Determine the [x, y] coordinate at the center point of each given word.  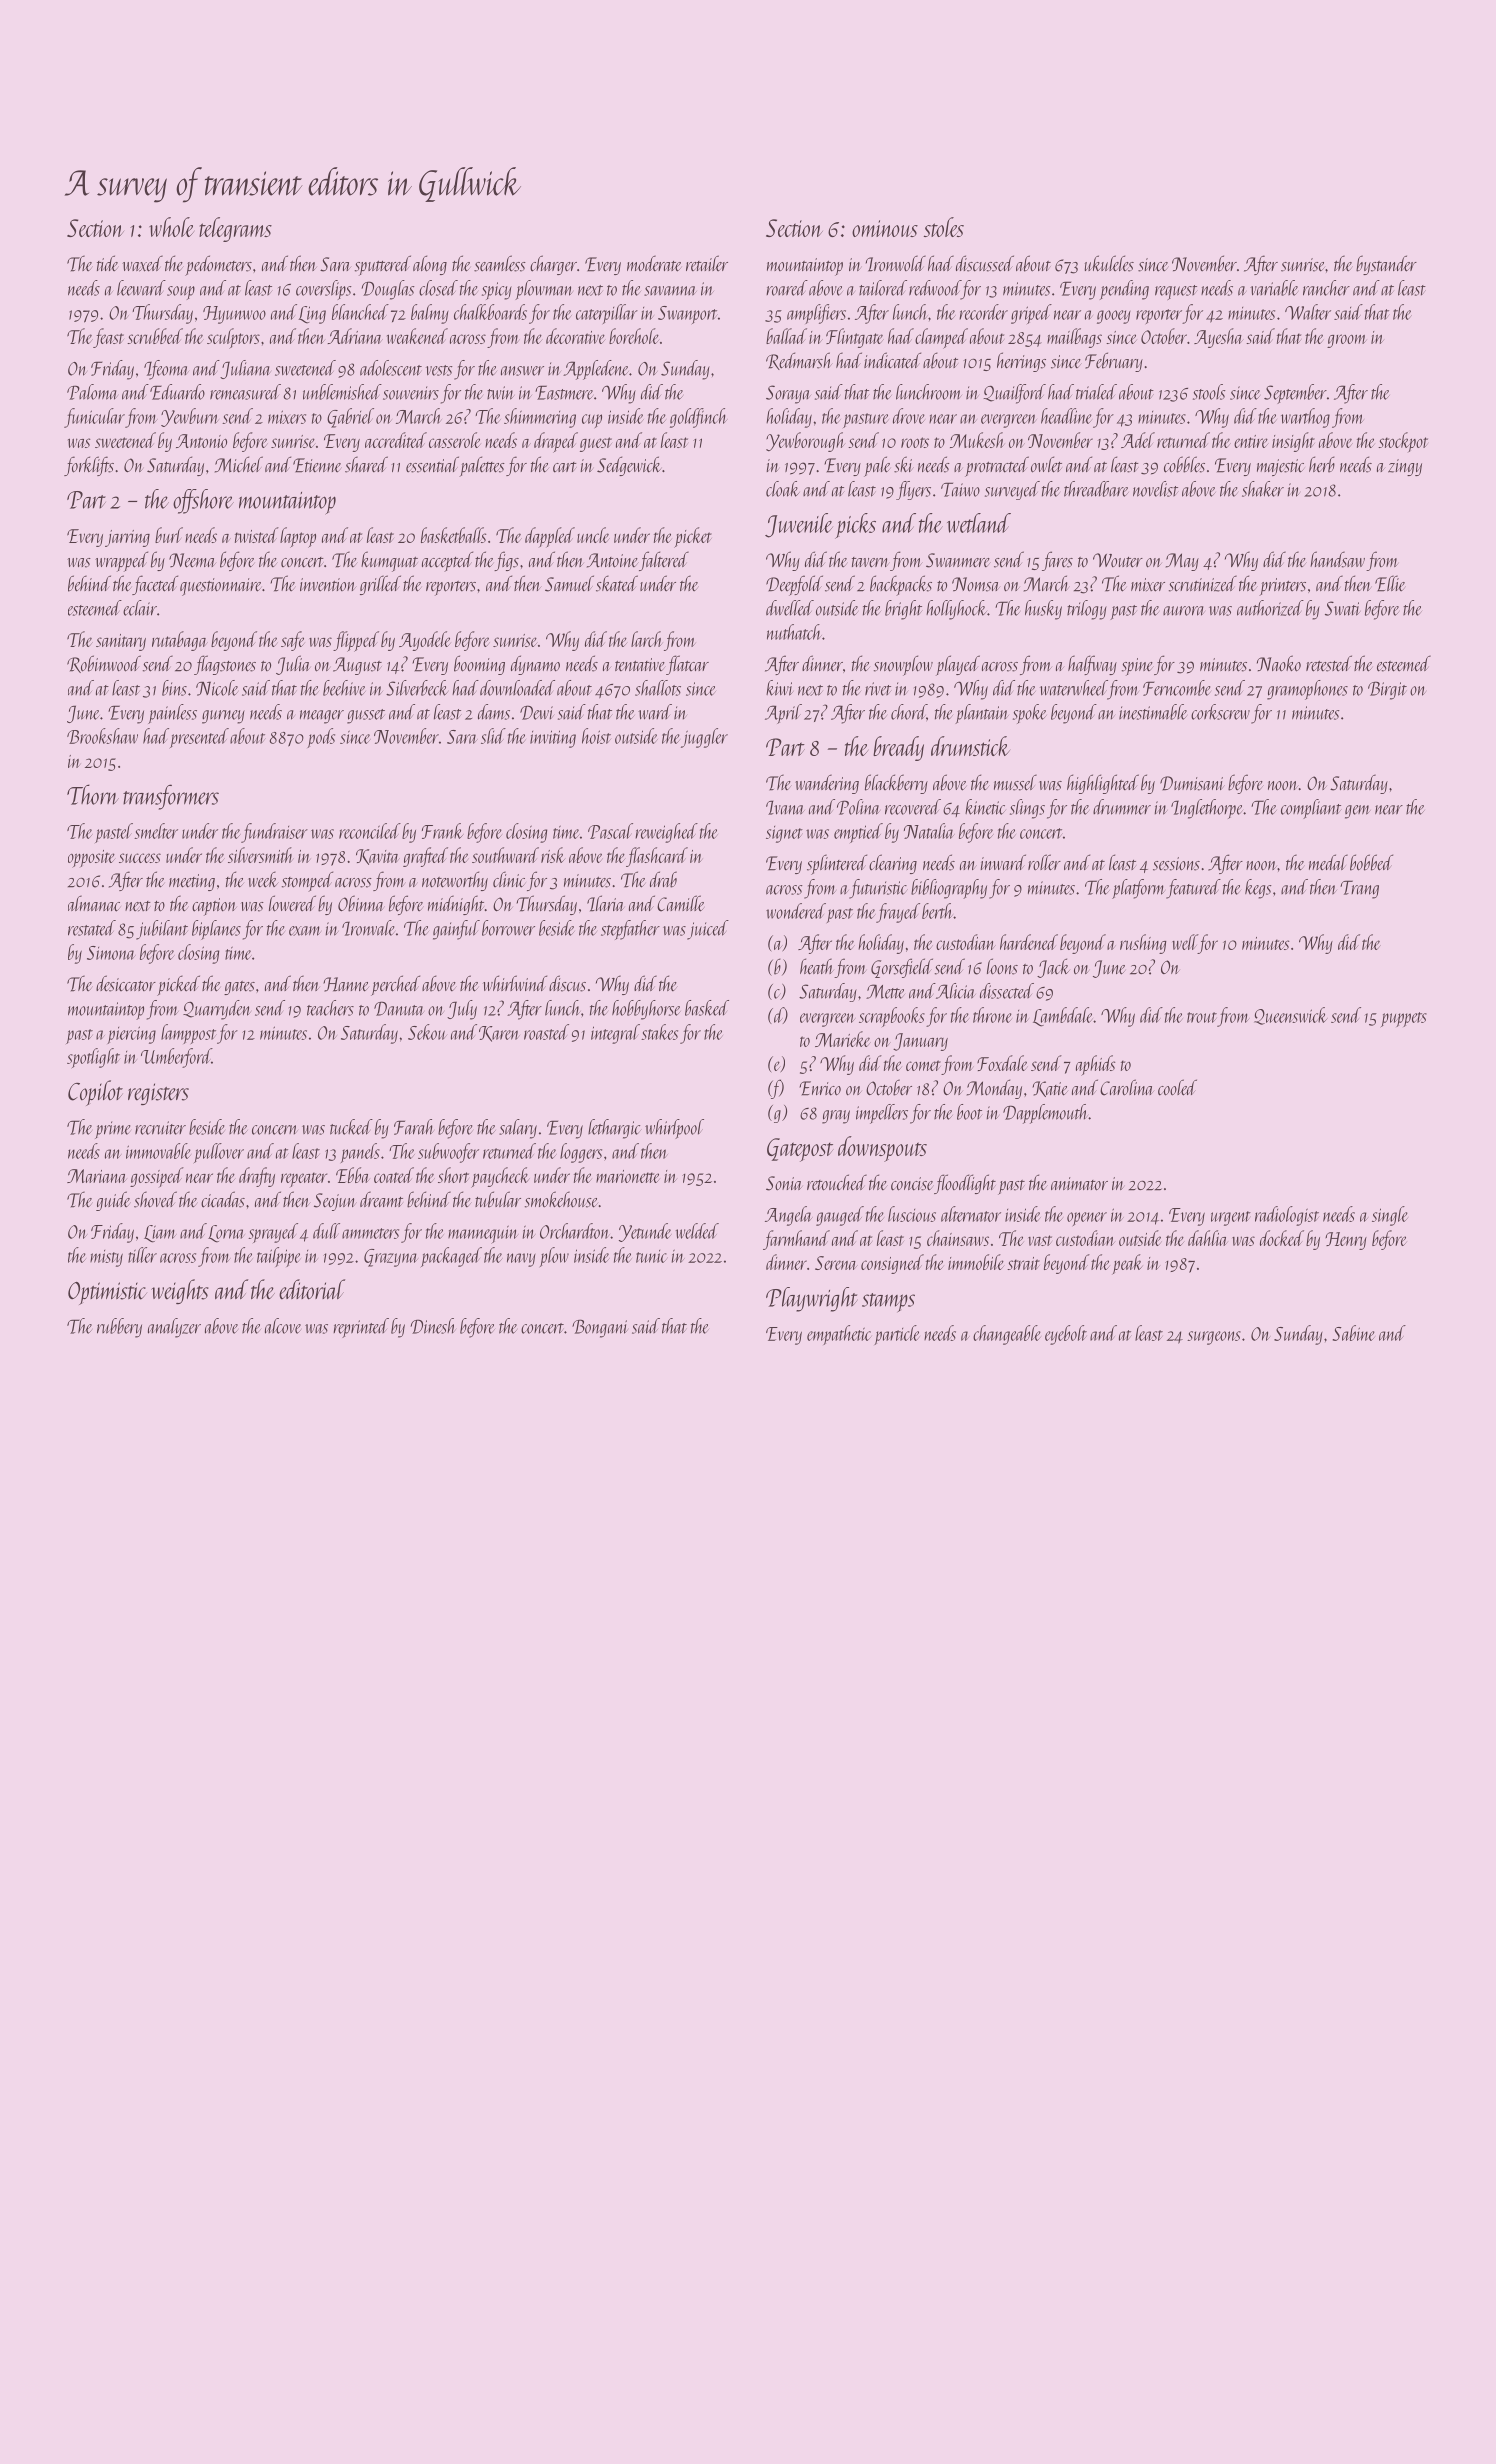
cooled [1177, 1087]
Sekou [427, 1032]
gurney [223, 717]
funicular [94, 418]
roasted [546, 1032]
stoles [944, 227]
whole [171, 227]
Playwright [811, 1299]
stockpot [1403, 442]
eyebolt [1066, 1335]
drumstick [970, 746]
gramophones [1307, 690]
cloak [783, 489]
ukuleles [1109, 263]
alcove [283, 1326]
